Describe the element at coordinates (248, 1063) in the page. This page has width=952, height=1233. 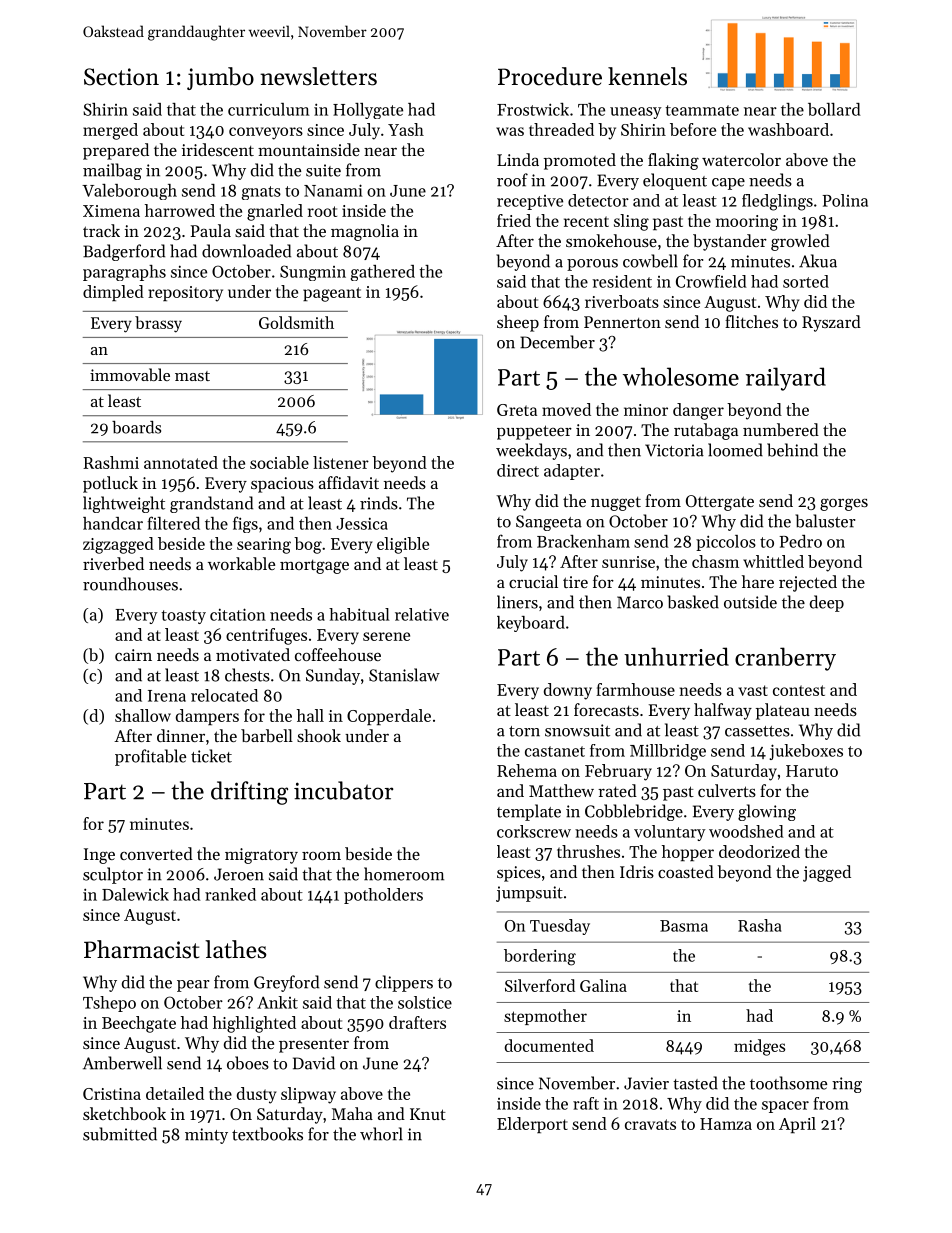
I see `oboes` at that location.
